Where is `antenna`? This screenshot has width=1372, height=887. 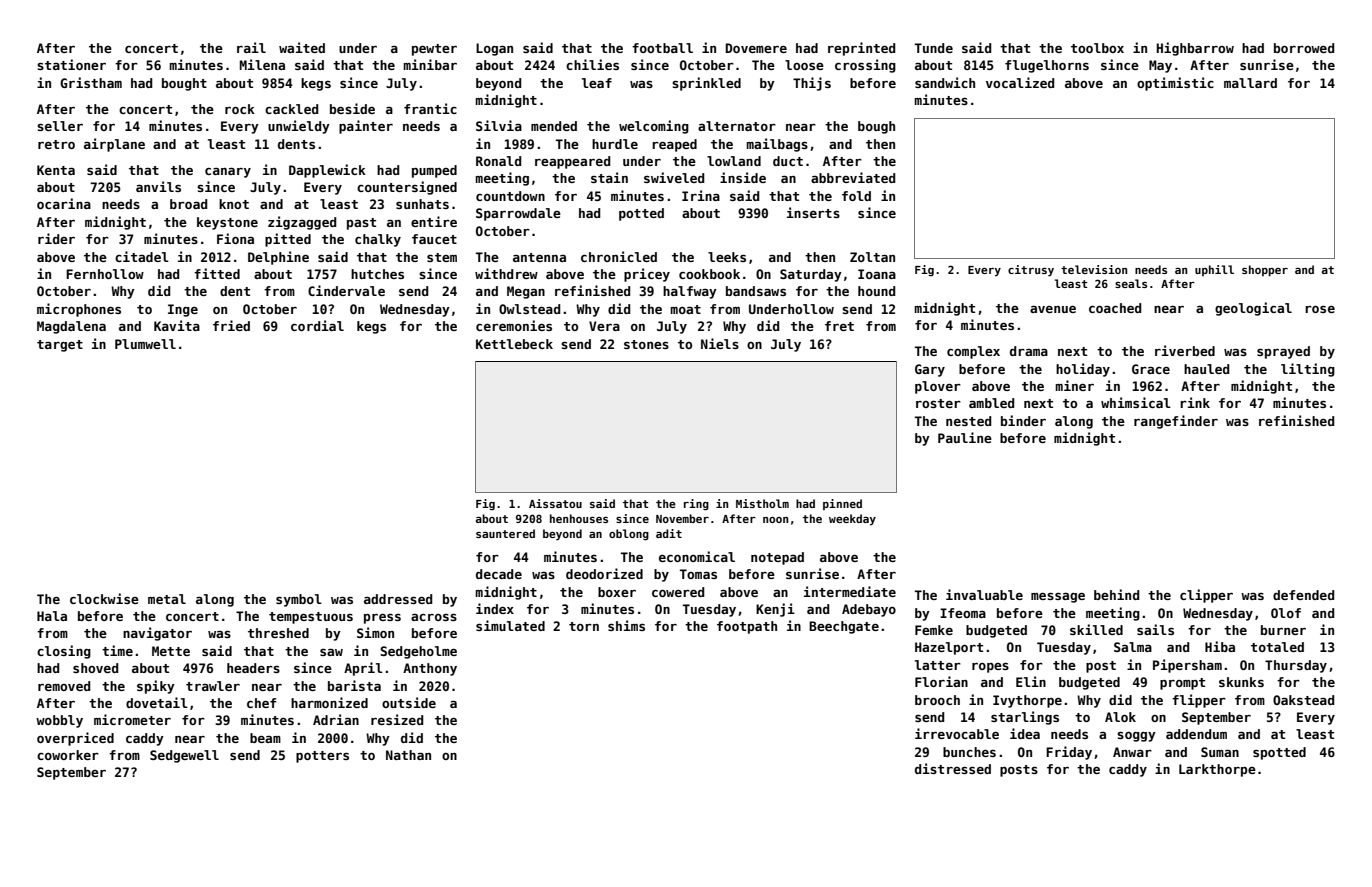 antenna is located at coordinates (539, 257).
